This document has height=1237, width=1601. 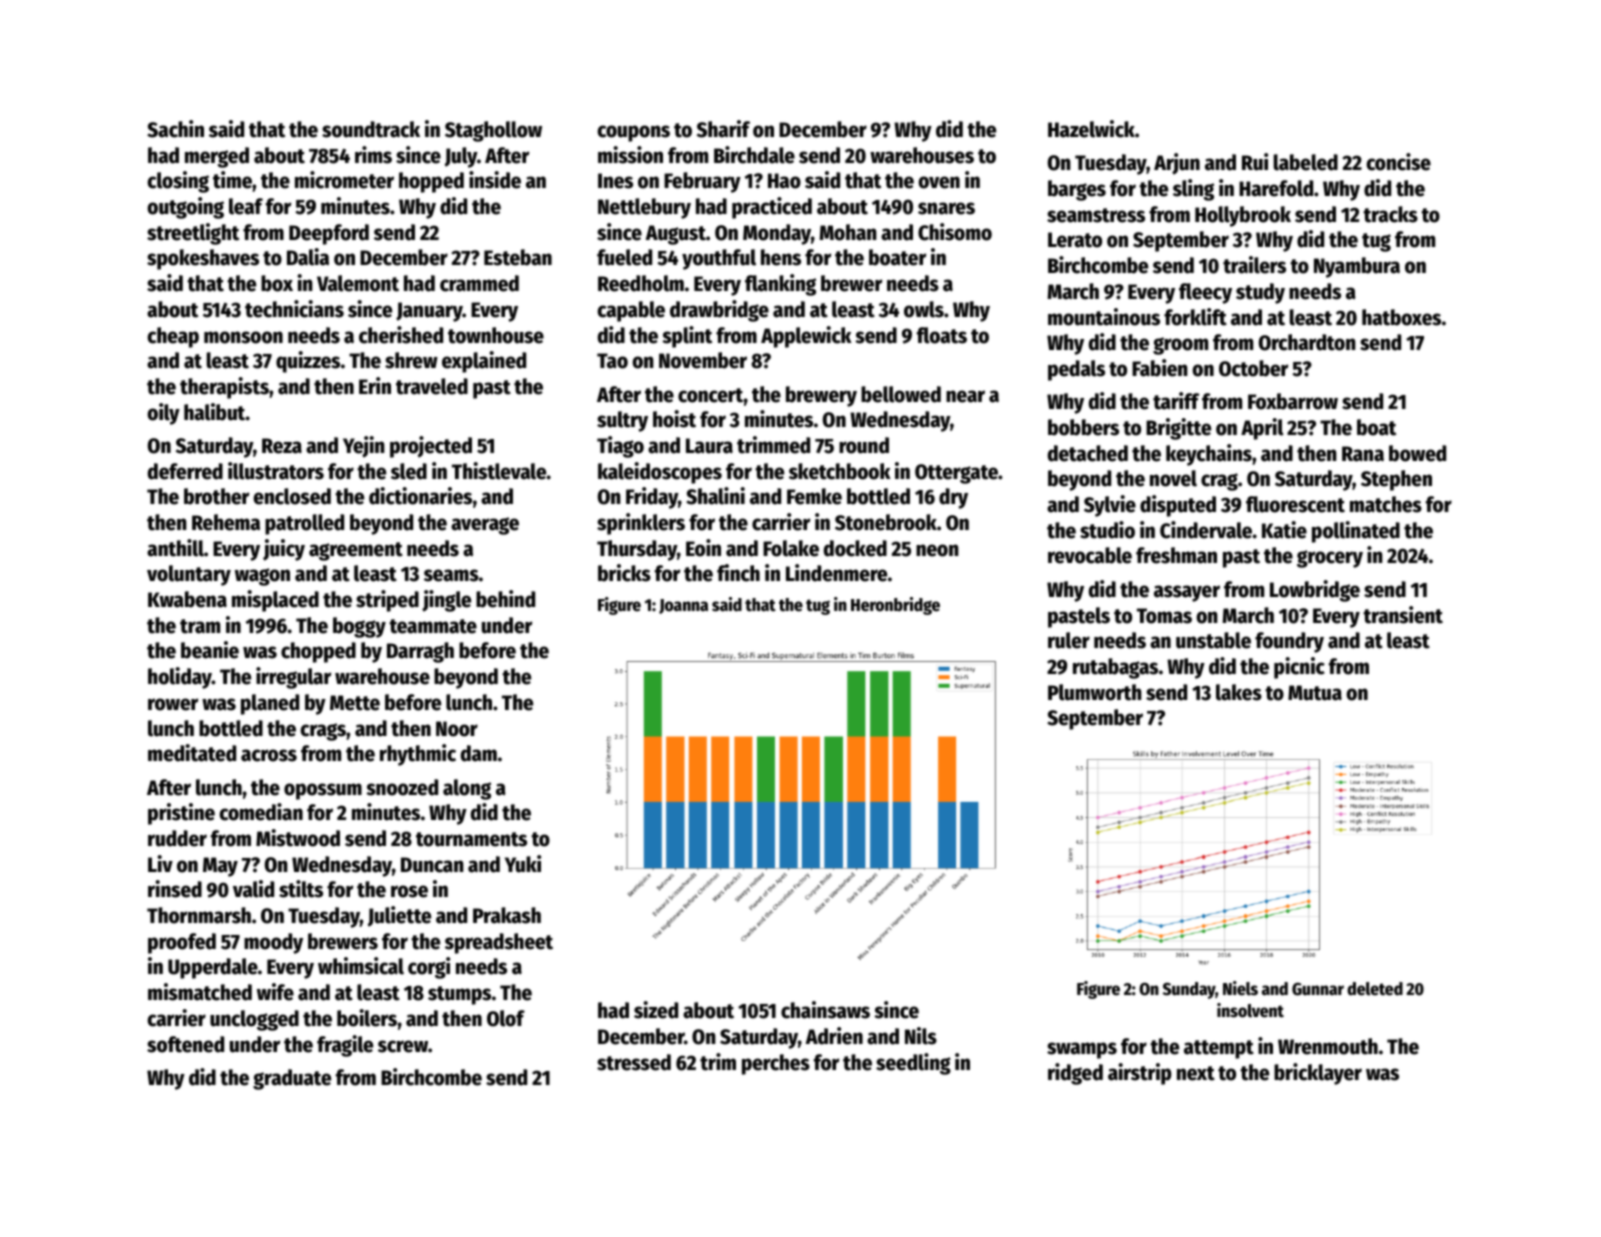 What do you see at coordinates (1095, 692) in the document?
I see `Plumworth` at bounding box center [1095, 692].
